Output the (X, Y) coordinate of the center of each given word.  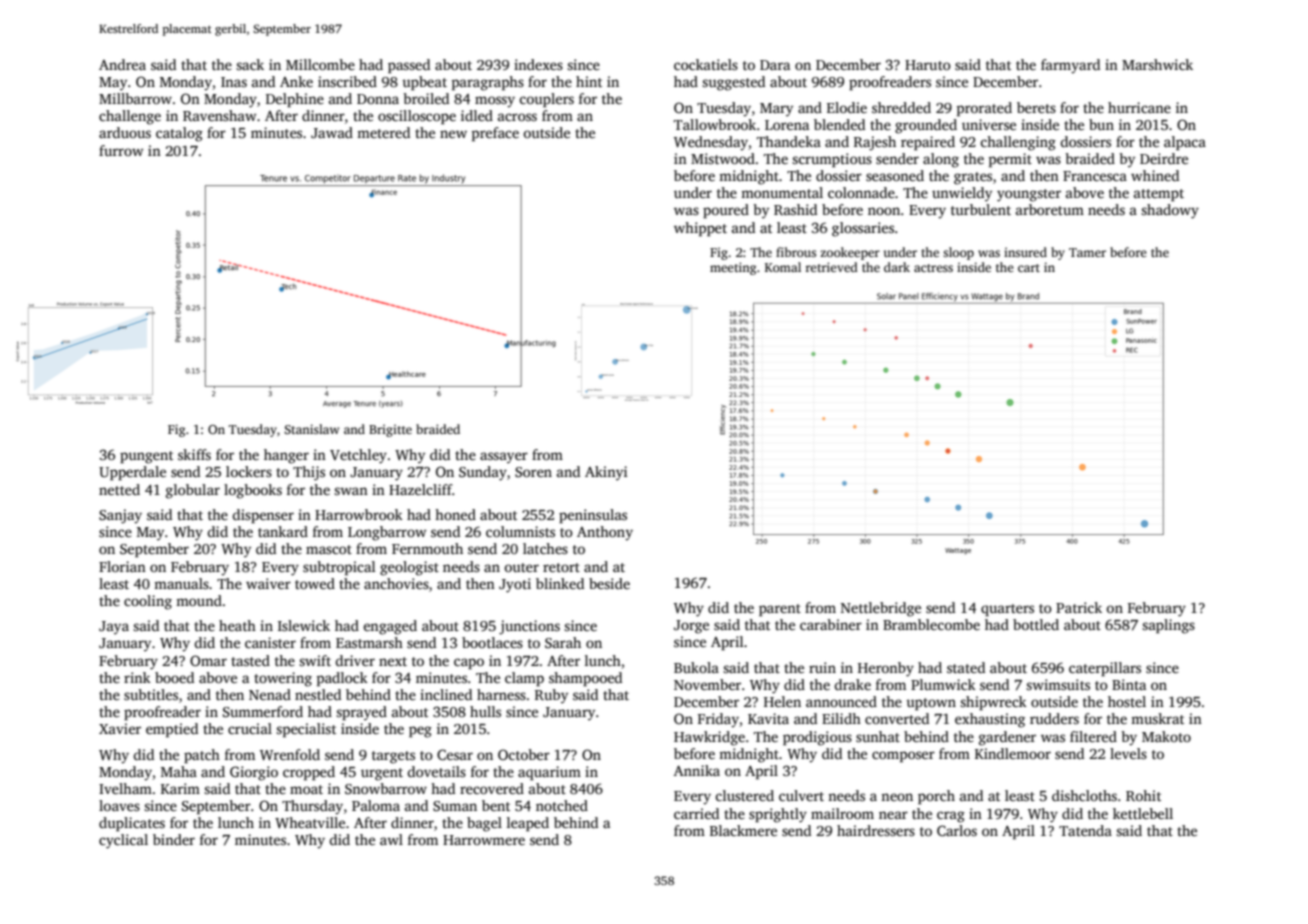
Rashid (795, 209)
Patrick (1079, 607)
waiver (268, 583)
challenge (130, 117)
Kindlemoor (1013, 753)
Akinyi (606, 473)
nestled (318, 694)
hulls (485, 711)
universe (989, 124)
